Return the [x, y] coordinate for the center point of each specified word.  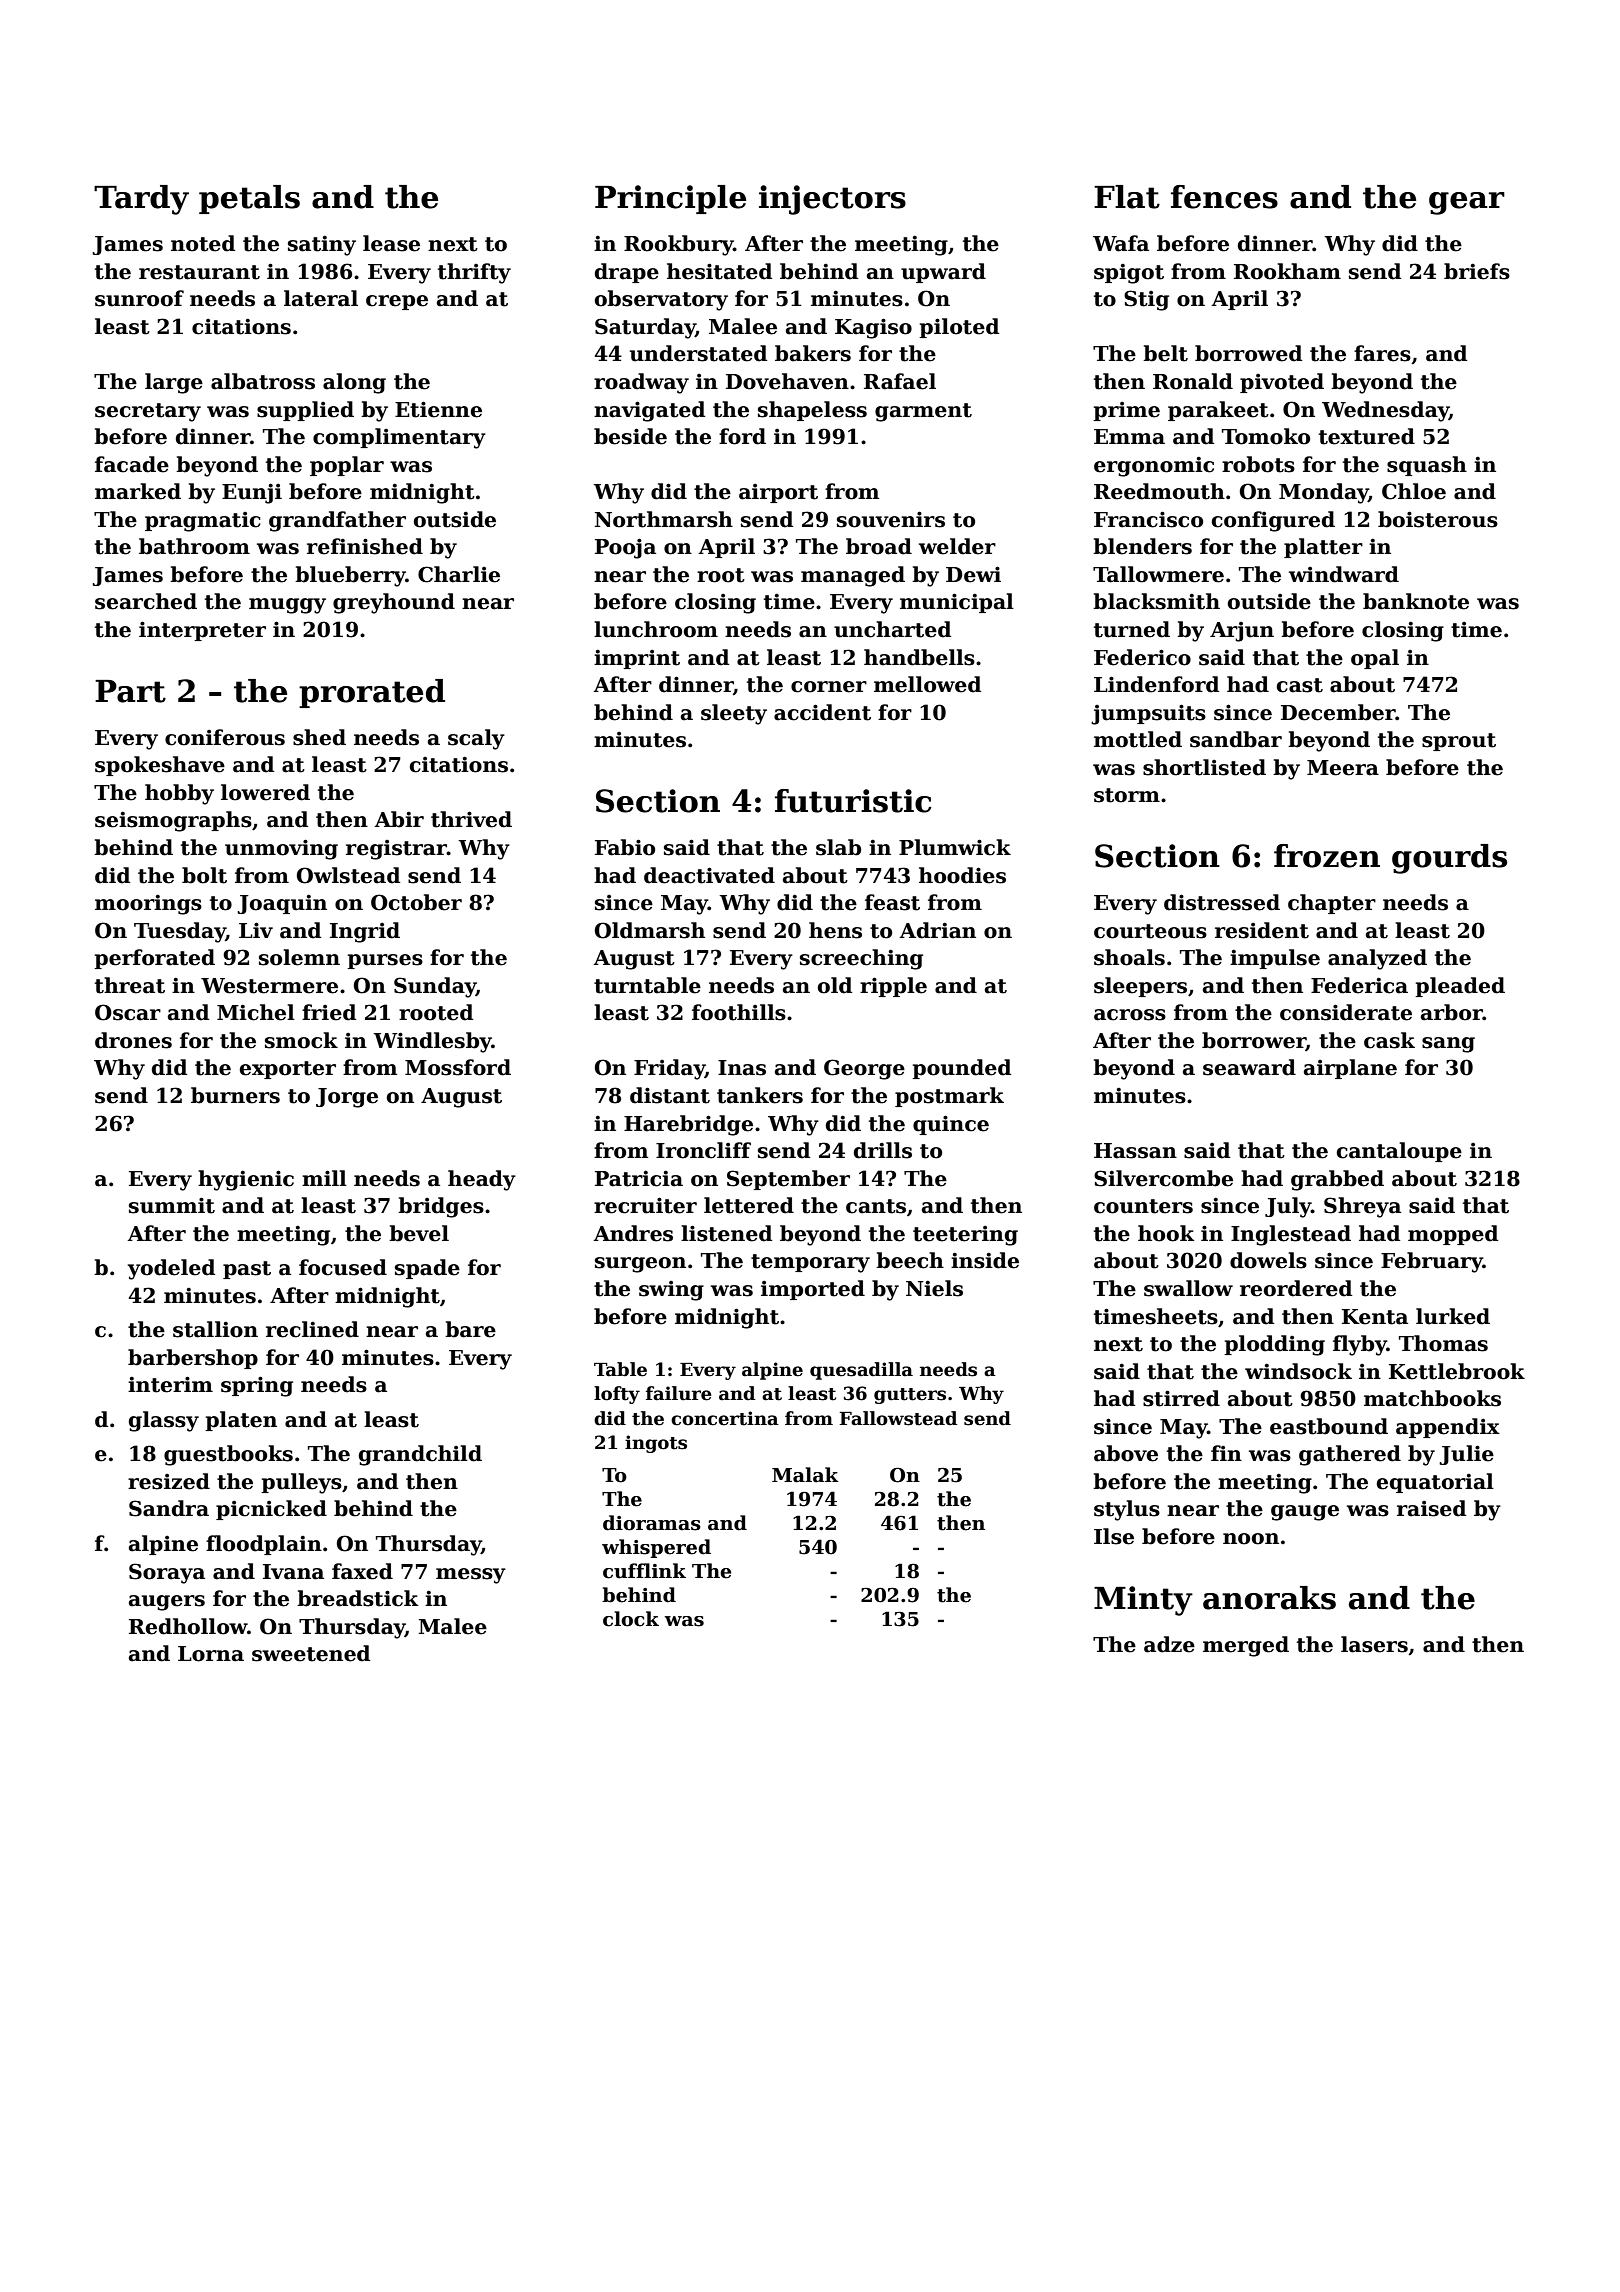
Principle [670, 199]
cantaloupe [1399, 1152]
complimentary [399, 438]
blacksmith [1156, 601]
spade [427, 1269]
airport [778, 493]
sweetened [311, 1653]
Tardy [141, 200]
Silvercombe [1163, 1178]
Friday [669, 1069]
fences [1224, 197]
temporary [810, 1263]
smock [301, 1040]
